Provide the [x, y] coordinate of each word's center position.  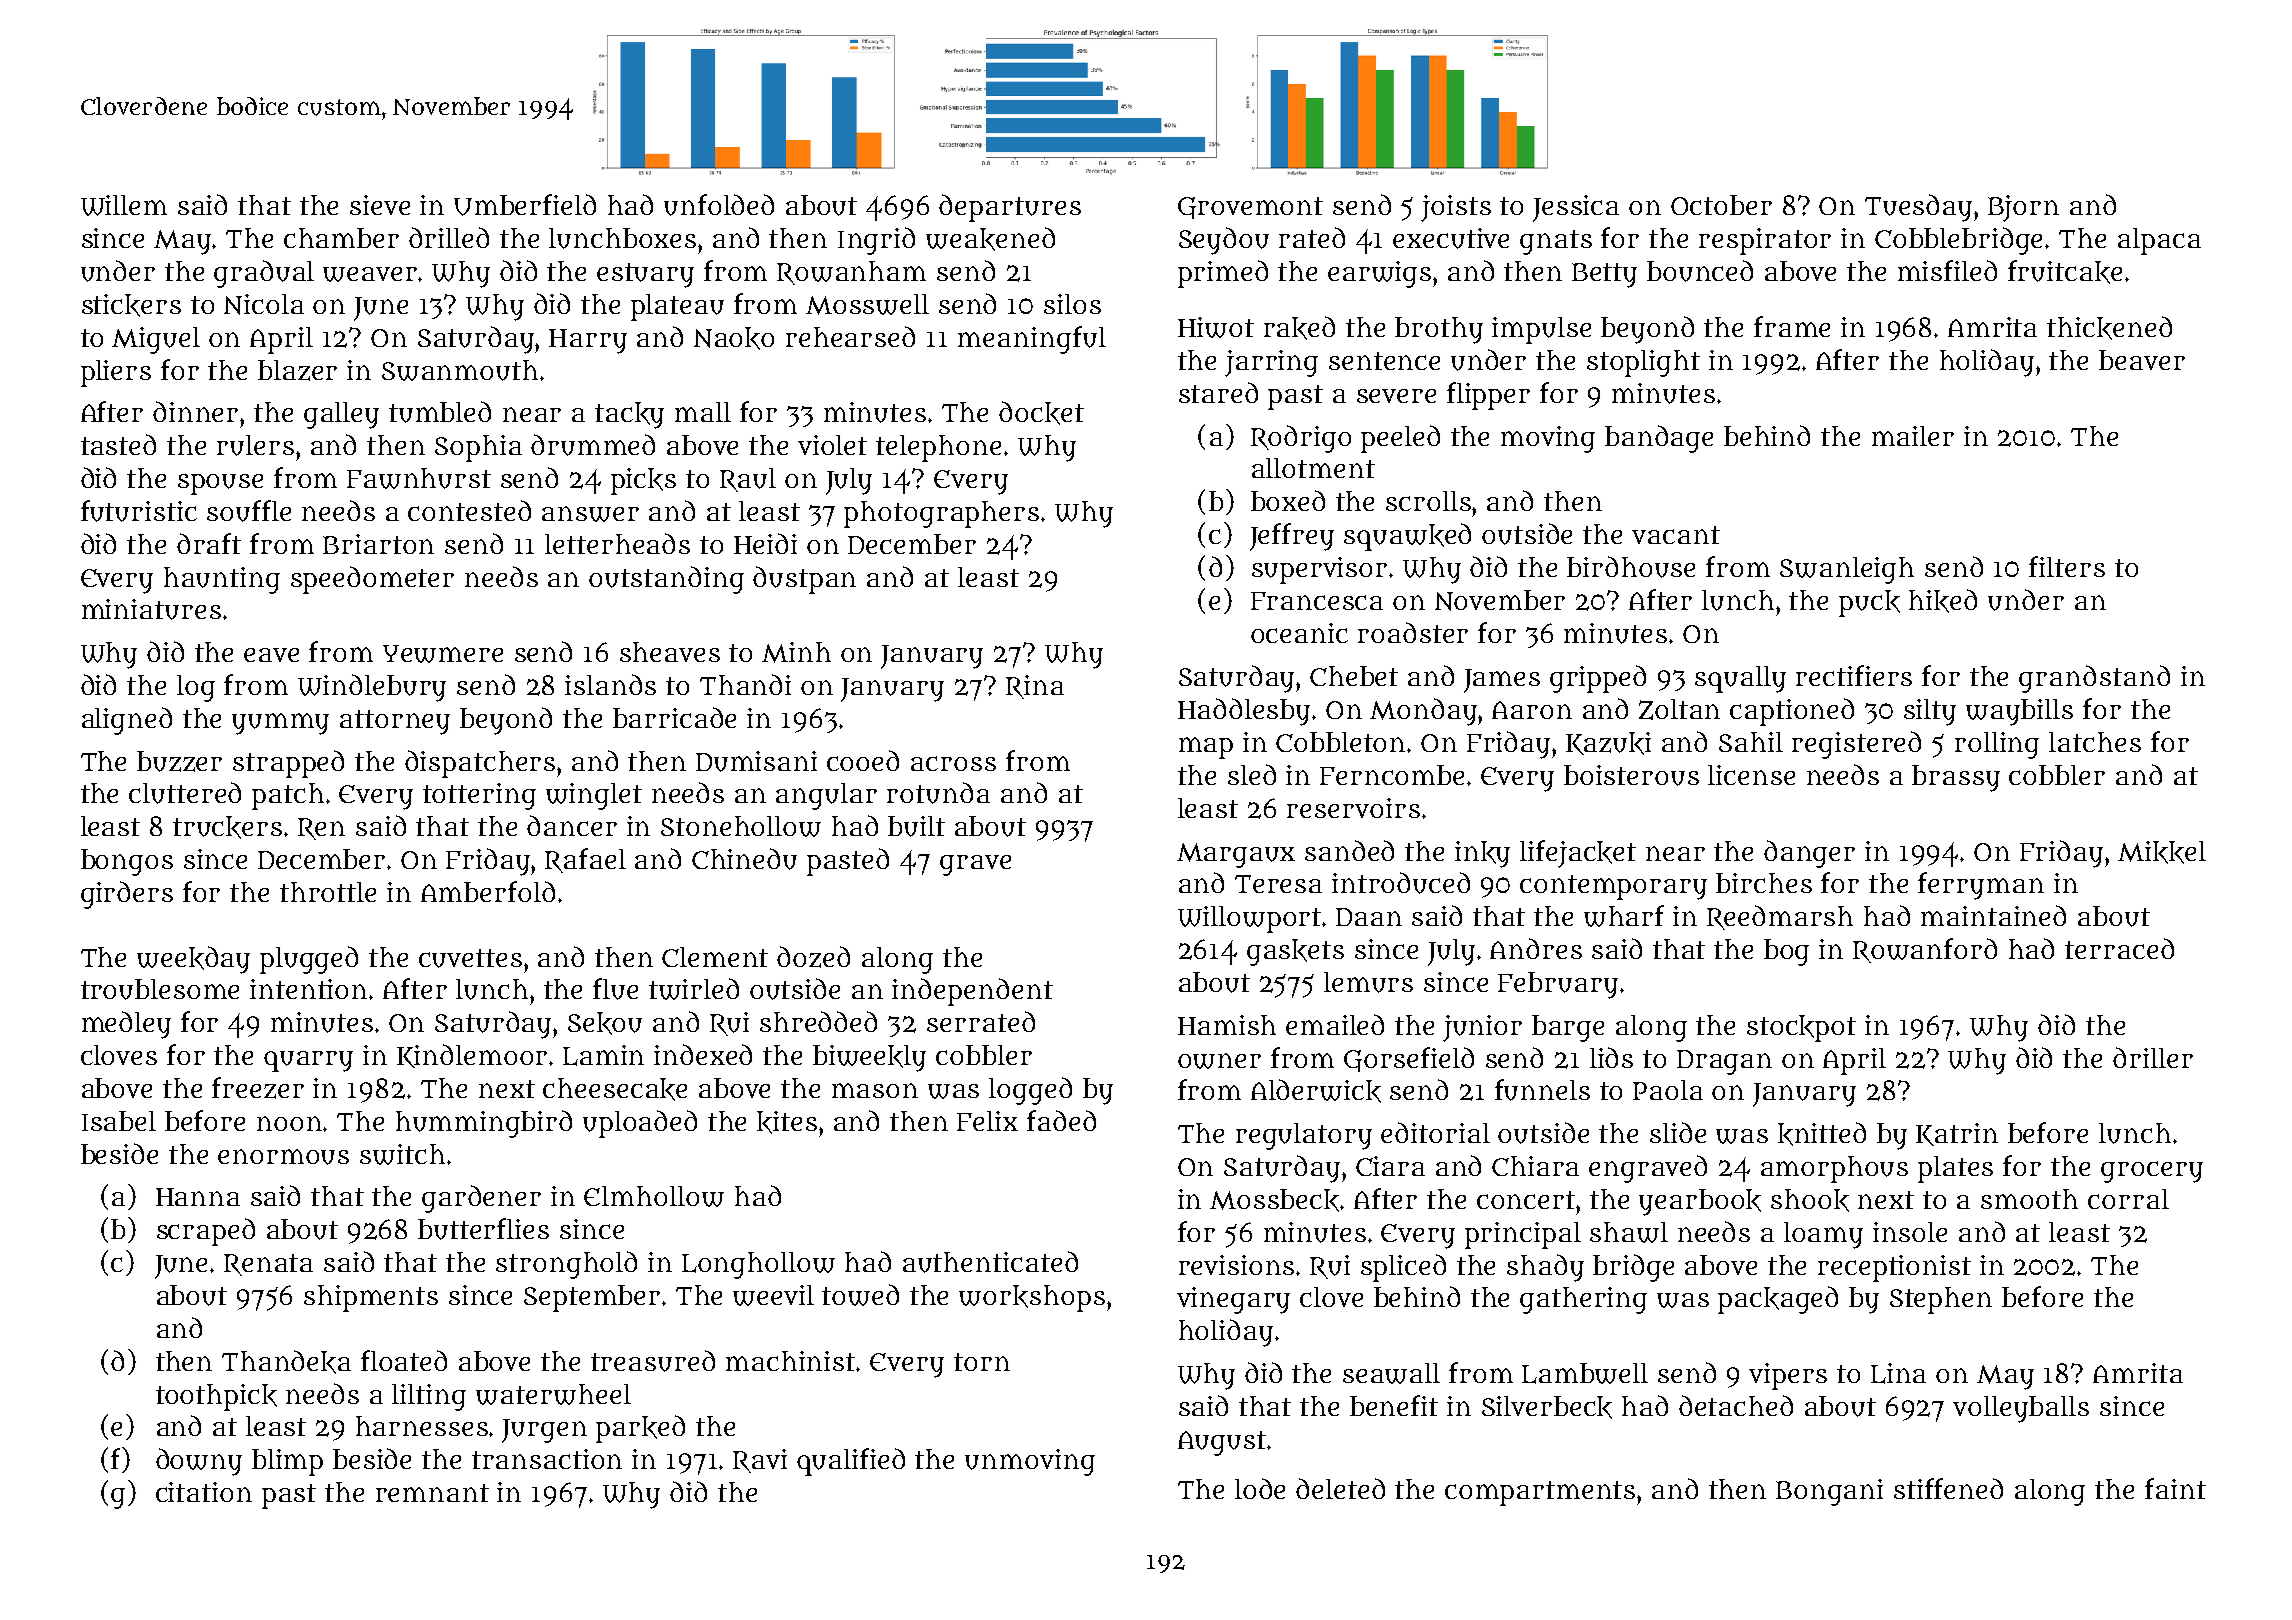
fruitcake [2065, 272]
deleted [1340, 1488]
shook [1810, 1200]
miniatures [151, 609]
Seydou [1224, 241]
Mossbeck [1275, 1200]
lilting [429, 1397]
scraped [206, 1232]
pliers [116, 373]
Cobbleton [1340, 742]
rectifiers [1854, 675]
